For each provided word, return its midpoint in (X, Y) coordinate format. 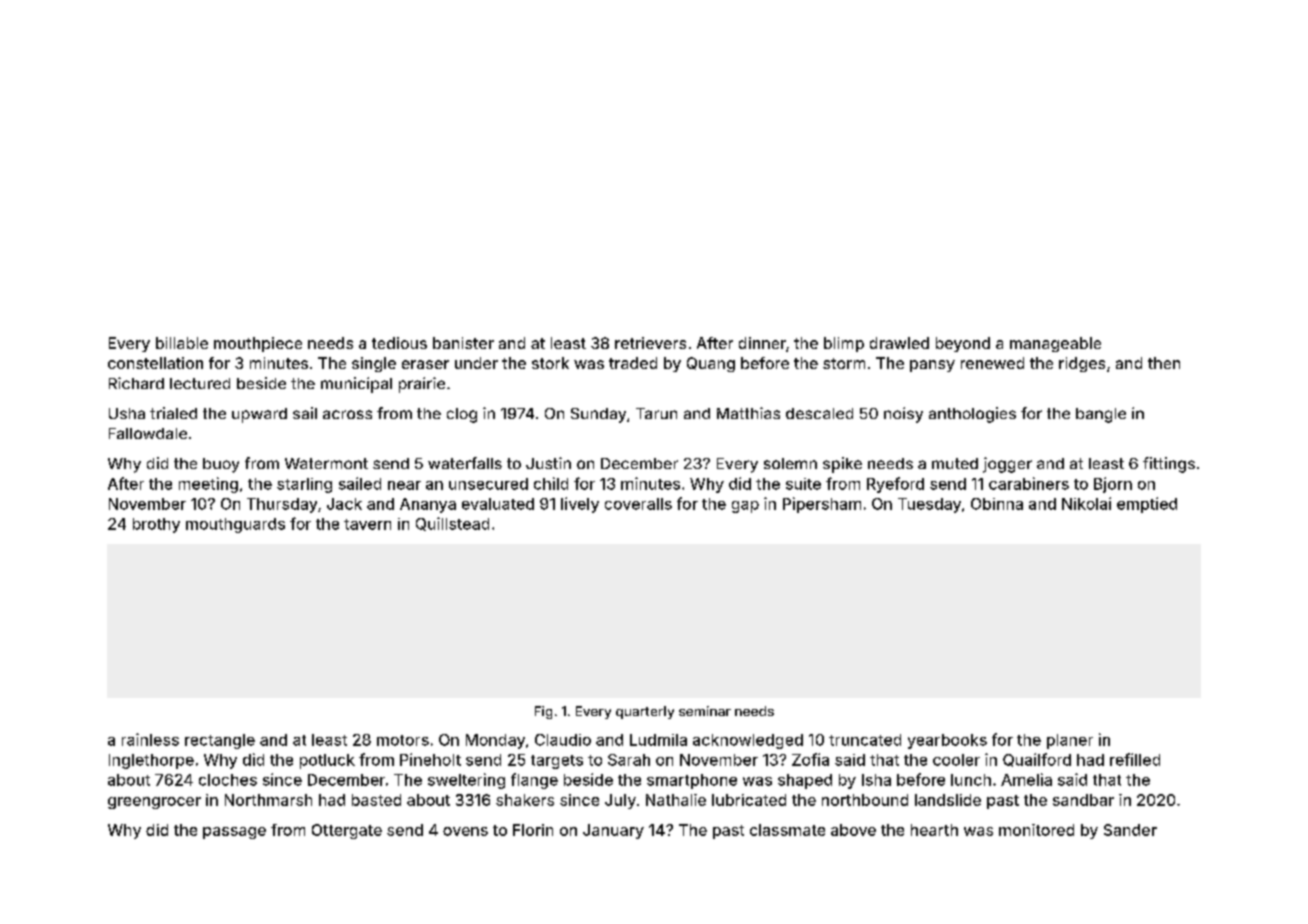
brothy (156, 525)
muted (955, 463)
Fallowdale (148, 433)
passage (234, 833)
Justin (548, 463)
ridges (1082, 364)
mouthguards (235, 525)
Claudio (563, 740)
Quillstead (452, 524)
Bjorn (1113, 485)
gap (745, 507)
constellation (155, 363)
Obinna (997, 504)
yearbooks (947, 741)
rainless (150, 739)
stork (550, 363)
